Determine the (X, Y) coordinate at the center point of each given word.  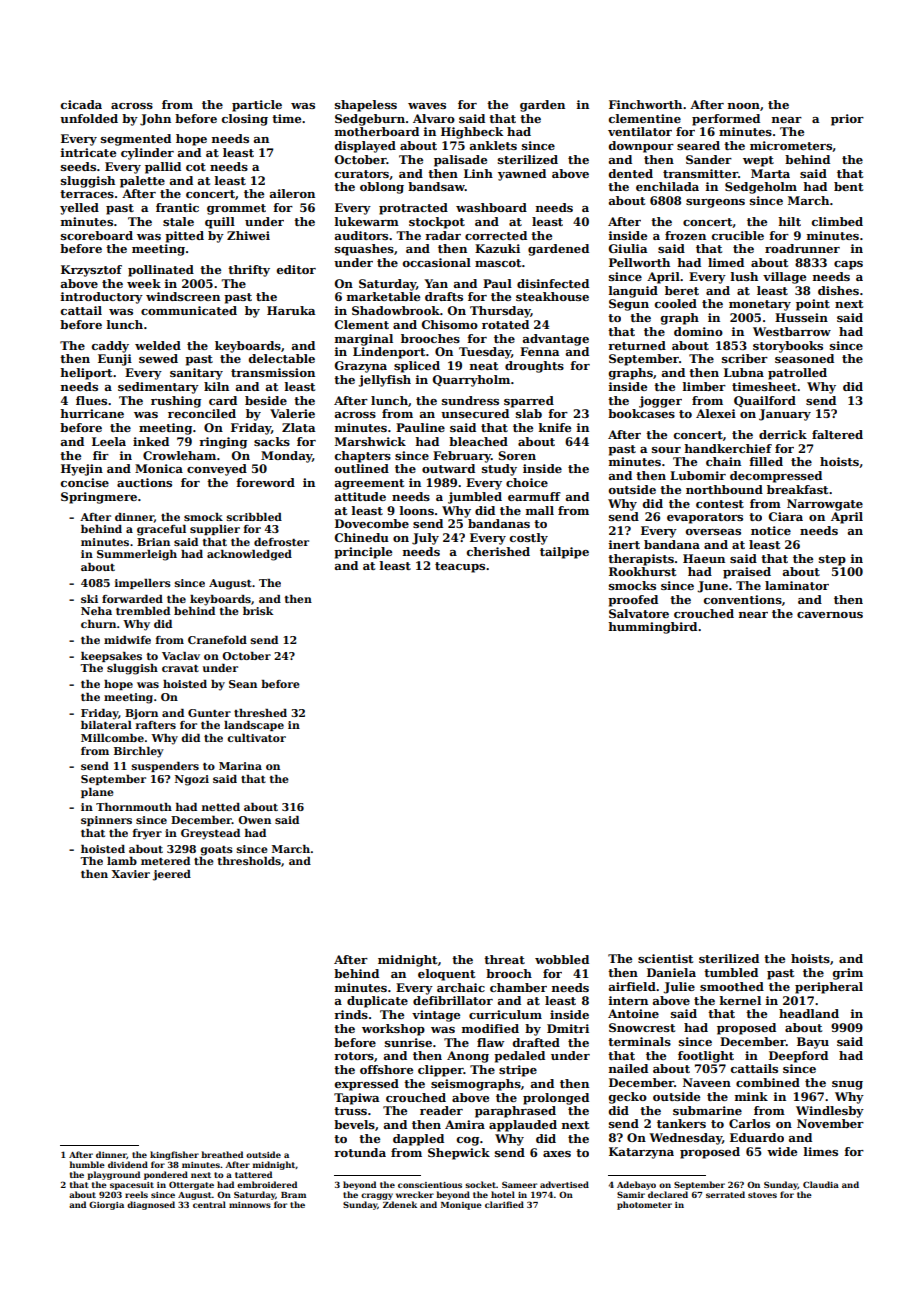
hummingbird (652, 628)
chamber (518, 987)
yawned (522, 175)
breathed (222, 1154)
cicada (81, 104)
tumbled (731, 972)
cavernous (830, 615)
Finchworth (645, 104)
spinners (106, 821)
